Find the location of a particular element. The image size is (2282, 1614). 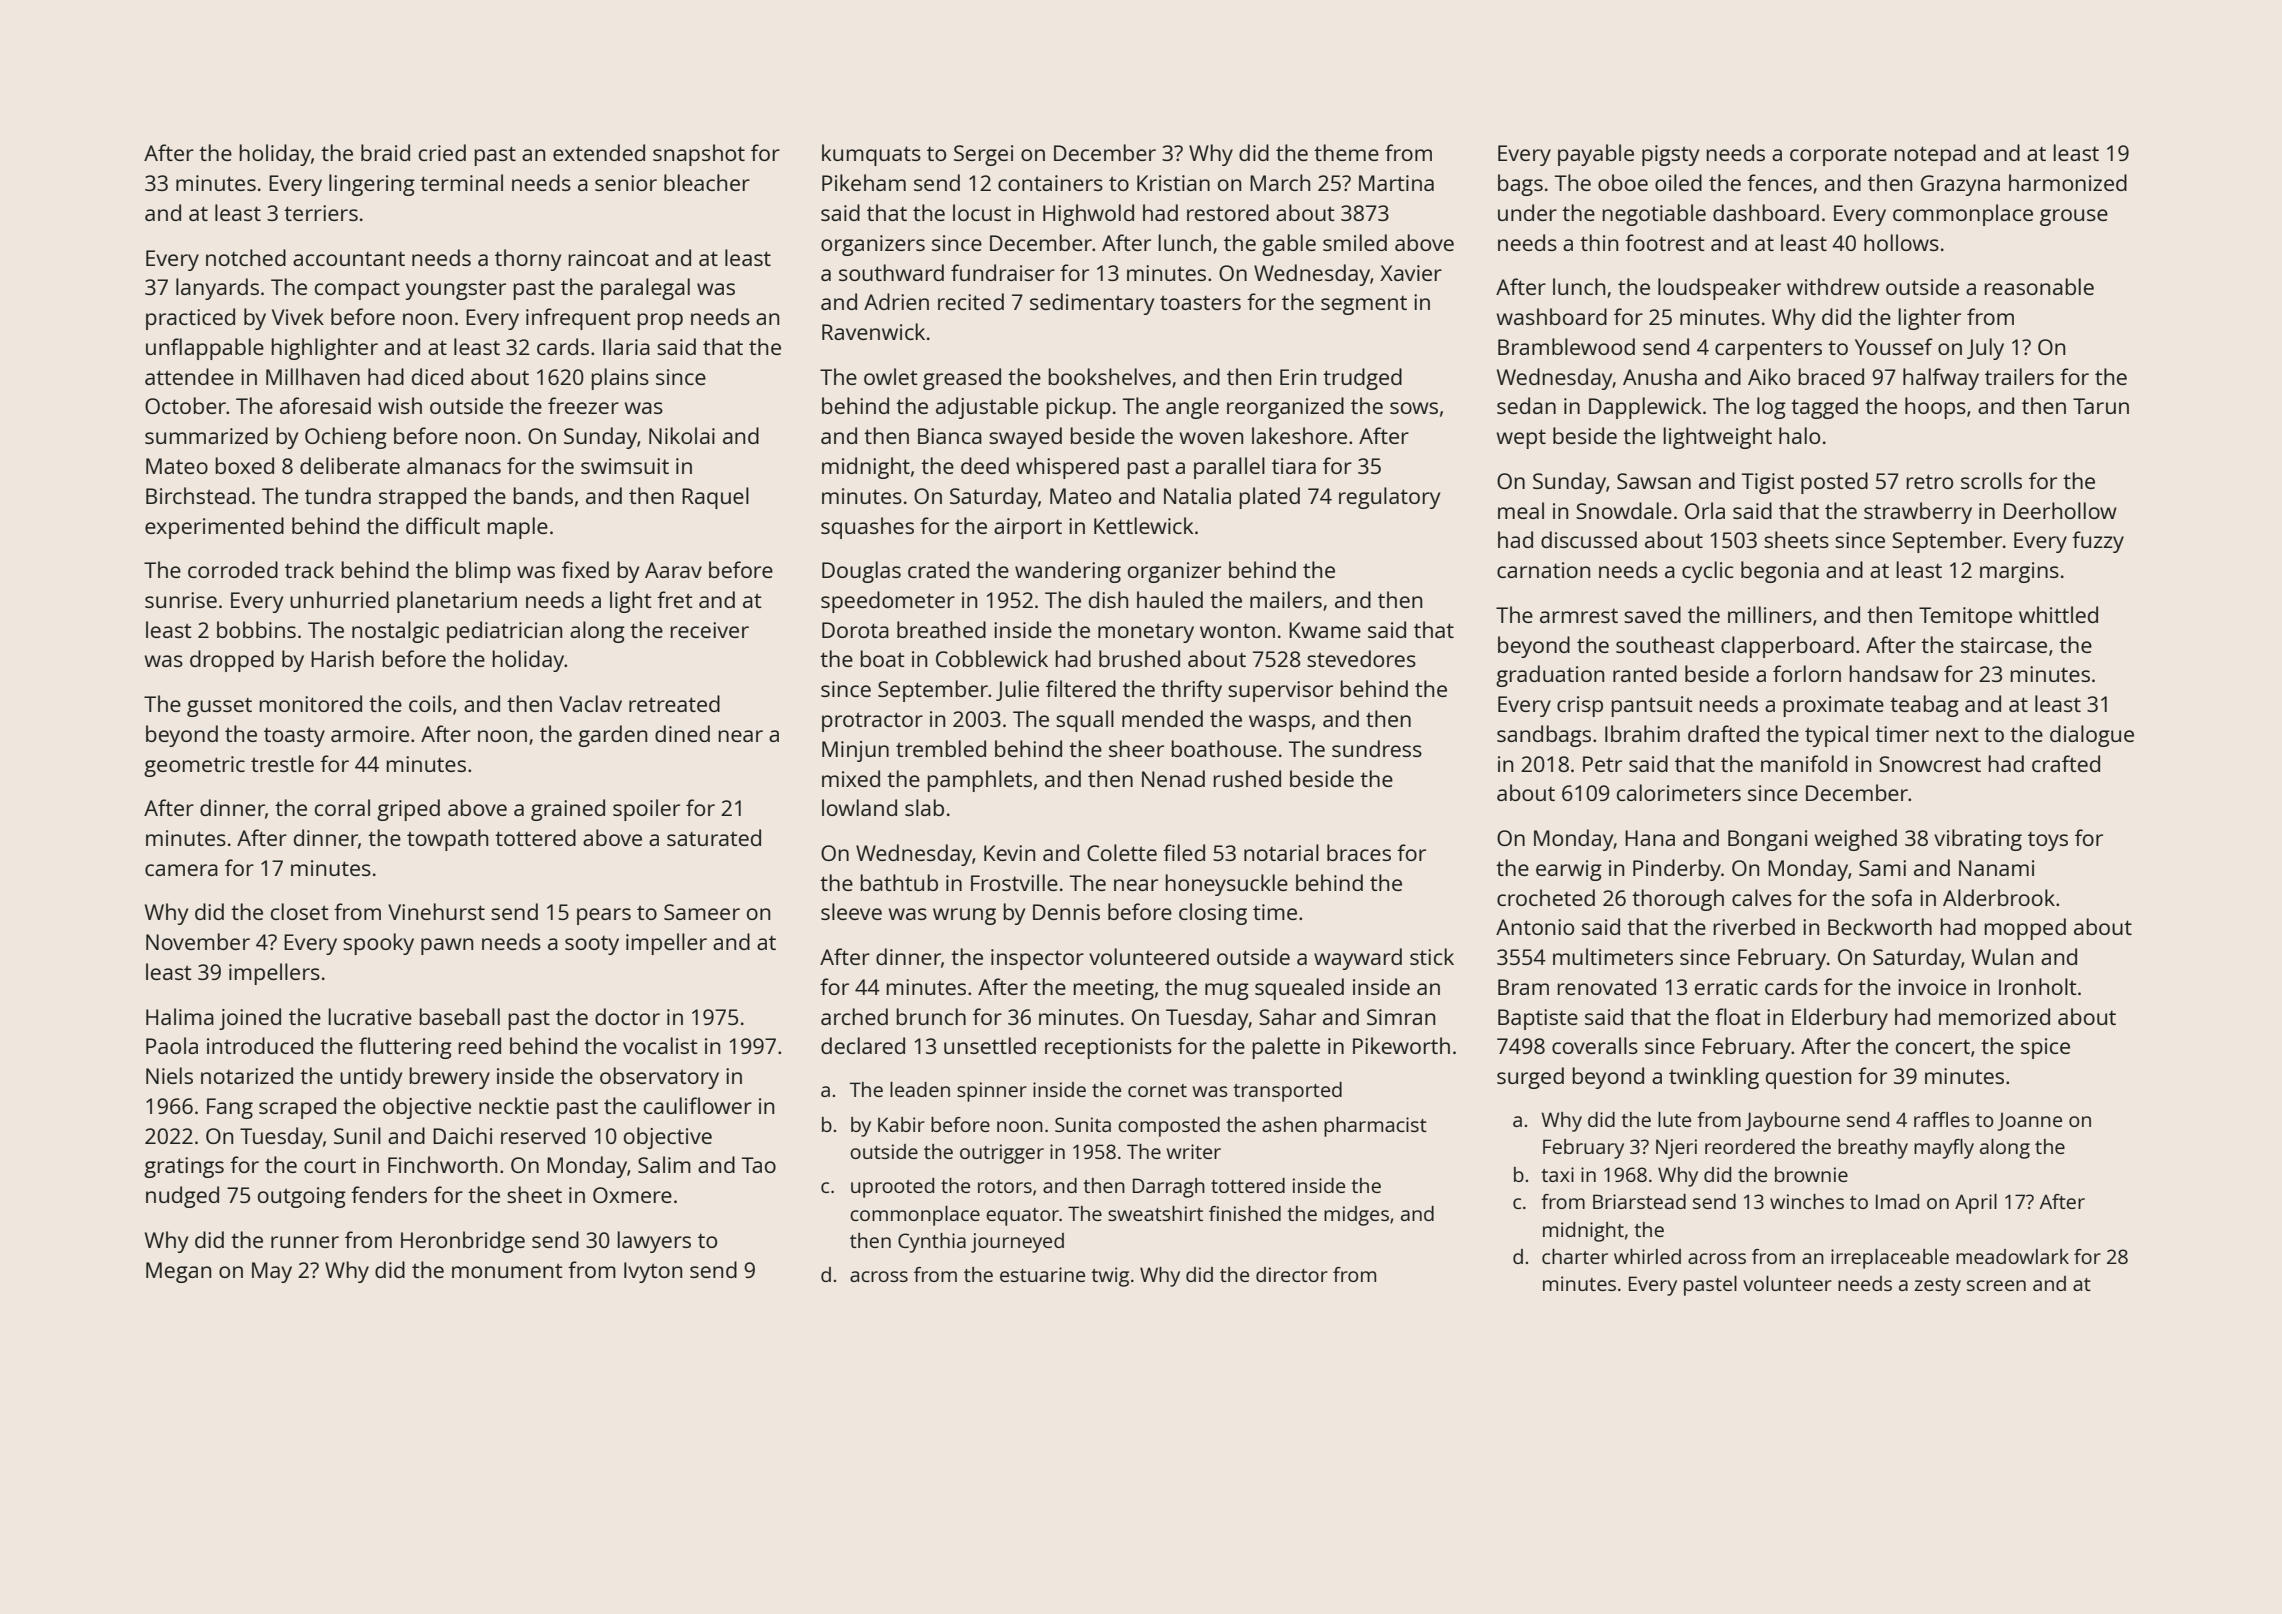

fundraiser is located at coordinates (1003, 272).
